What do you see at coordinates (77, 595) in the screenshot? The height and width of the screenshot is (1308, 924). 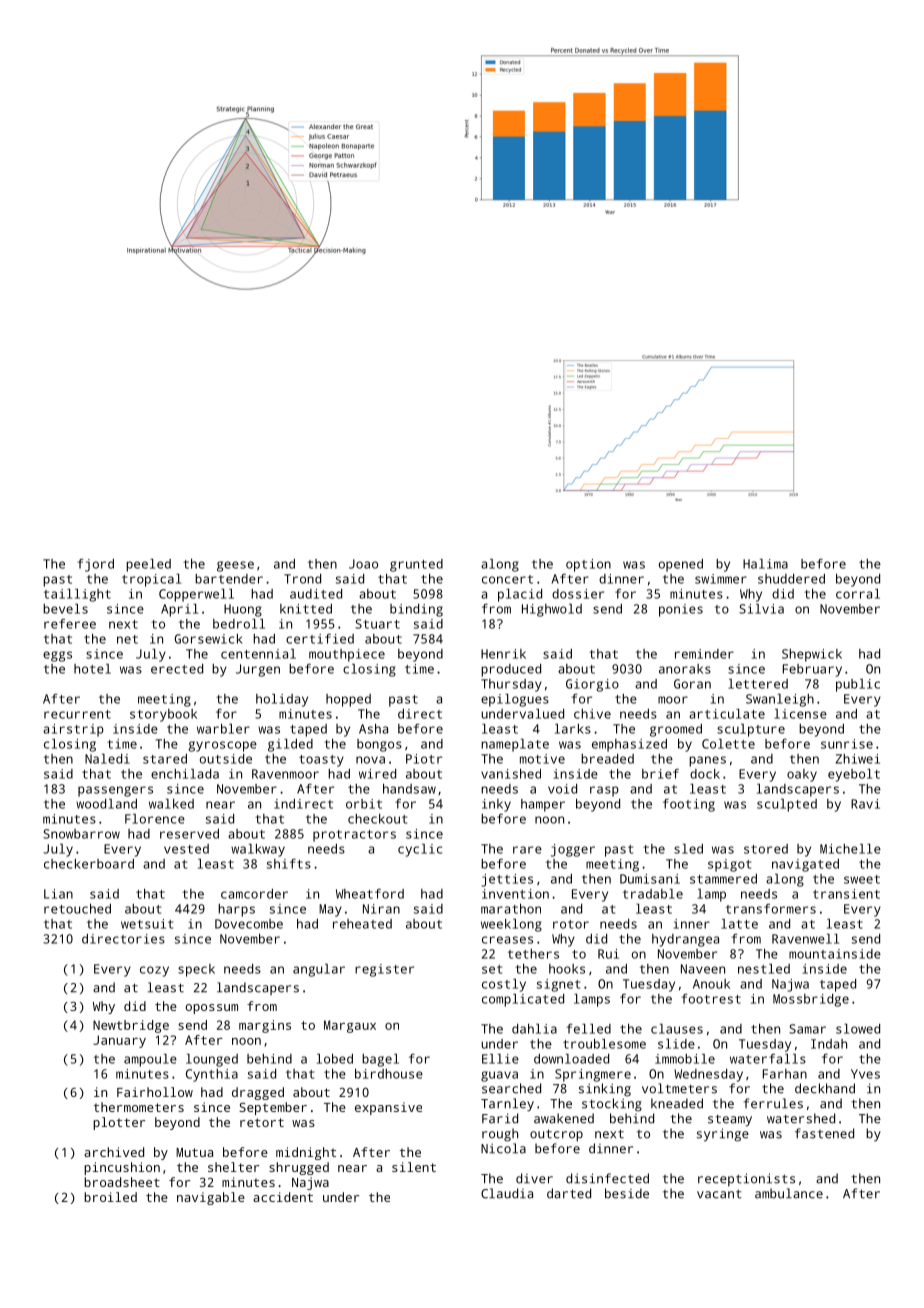 I see `taillight` at bounding box center [77, 595].
